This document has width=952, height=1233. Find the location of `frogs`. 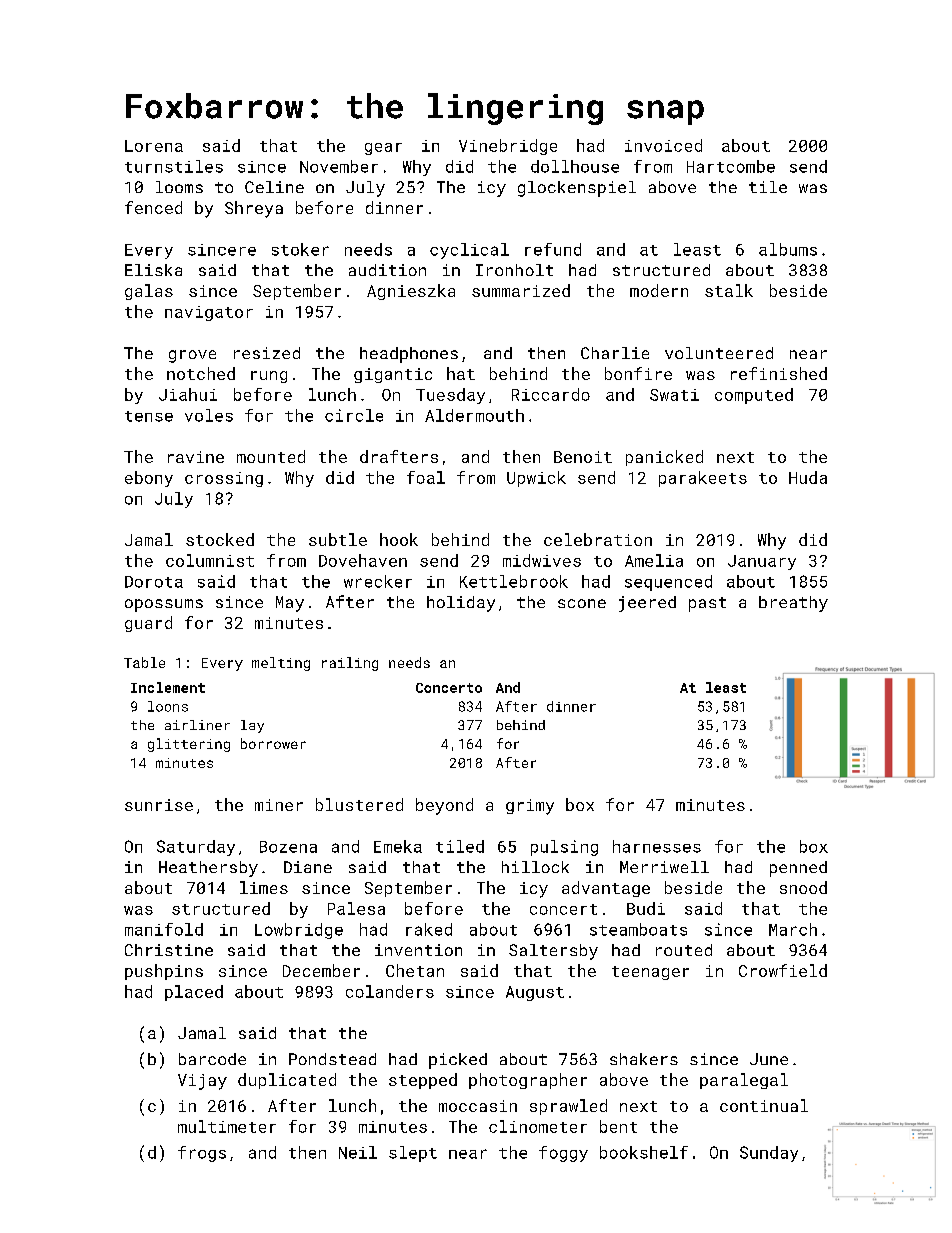

frogs is located at coordinates (202, 1154).
